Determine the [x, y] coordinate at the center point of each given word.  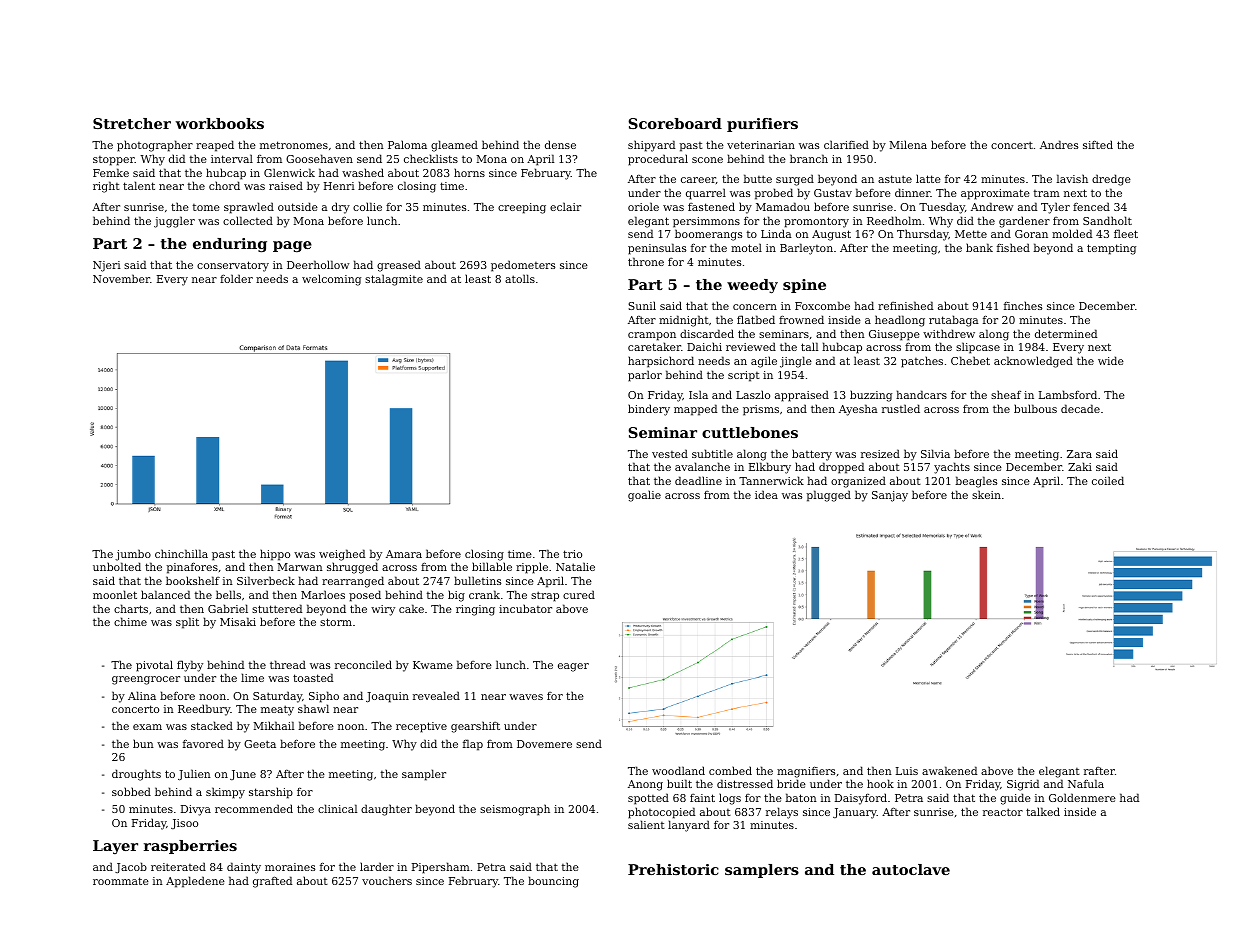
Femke [111, 172]
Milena [908, 144]
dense [560, 144]
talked [1043, 811]
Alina [142, 695]
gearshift [475, 727]
